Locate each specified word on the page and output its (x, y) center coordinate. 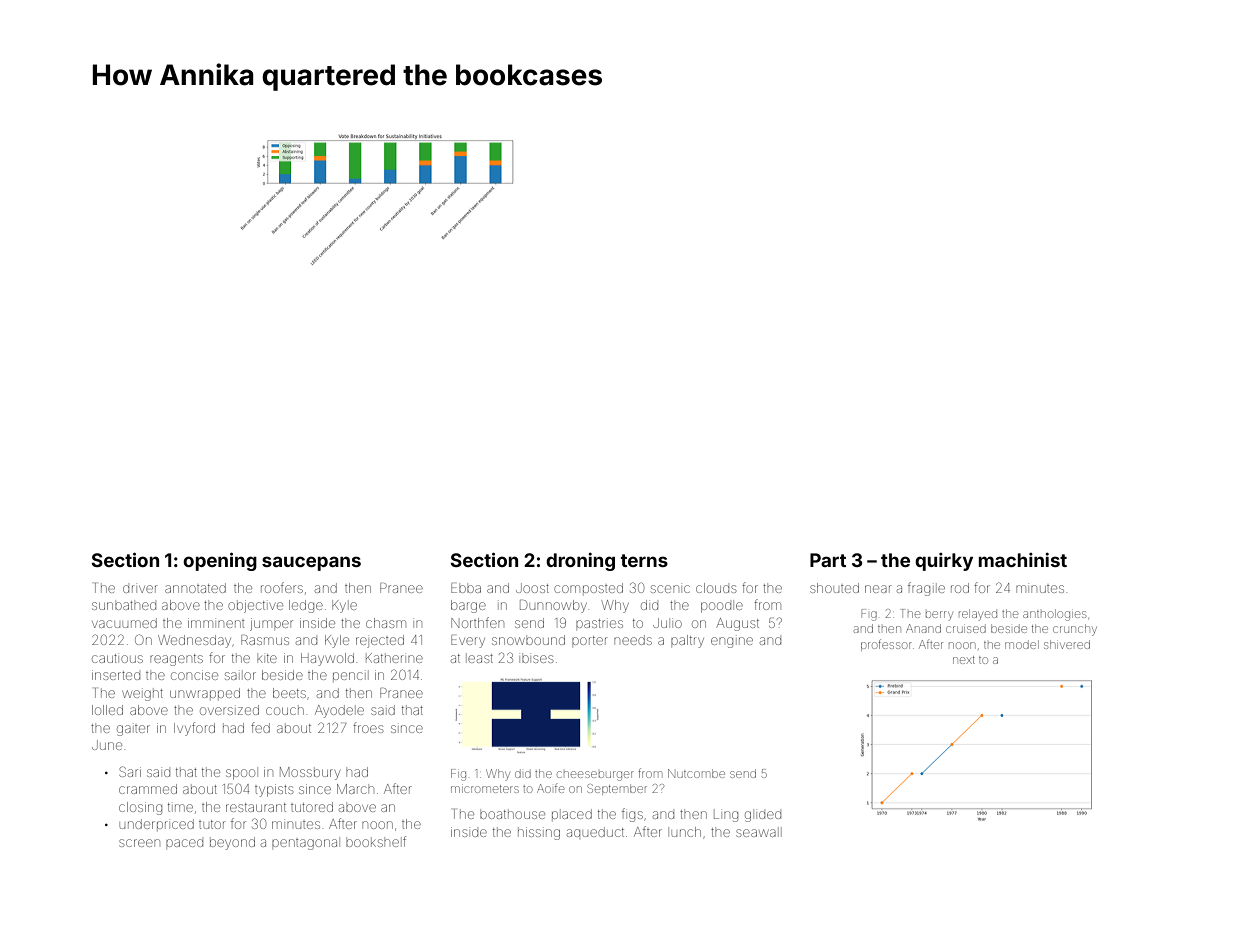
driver (140, 589)
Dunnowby (553, 606)
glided (763, 816)
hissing (539, 833)
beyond (232, 843)
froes (368, 727)
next (964, 660)
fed (260, 727)
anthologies (1054, 615)
